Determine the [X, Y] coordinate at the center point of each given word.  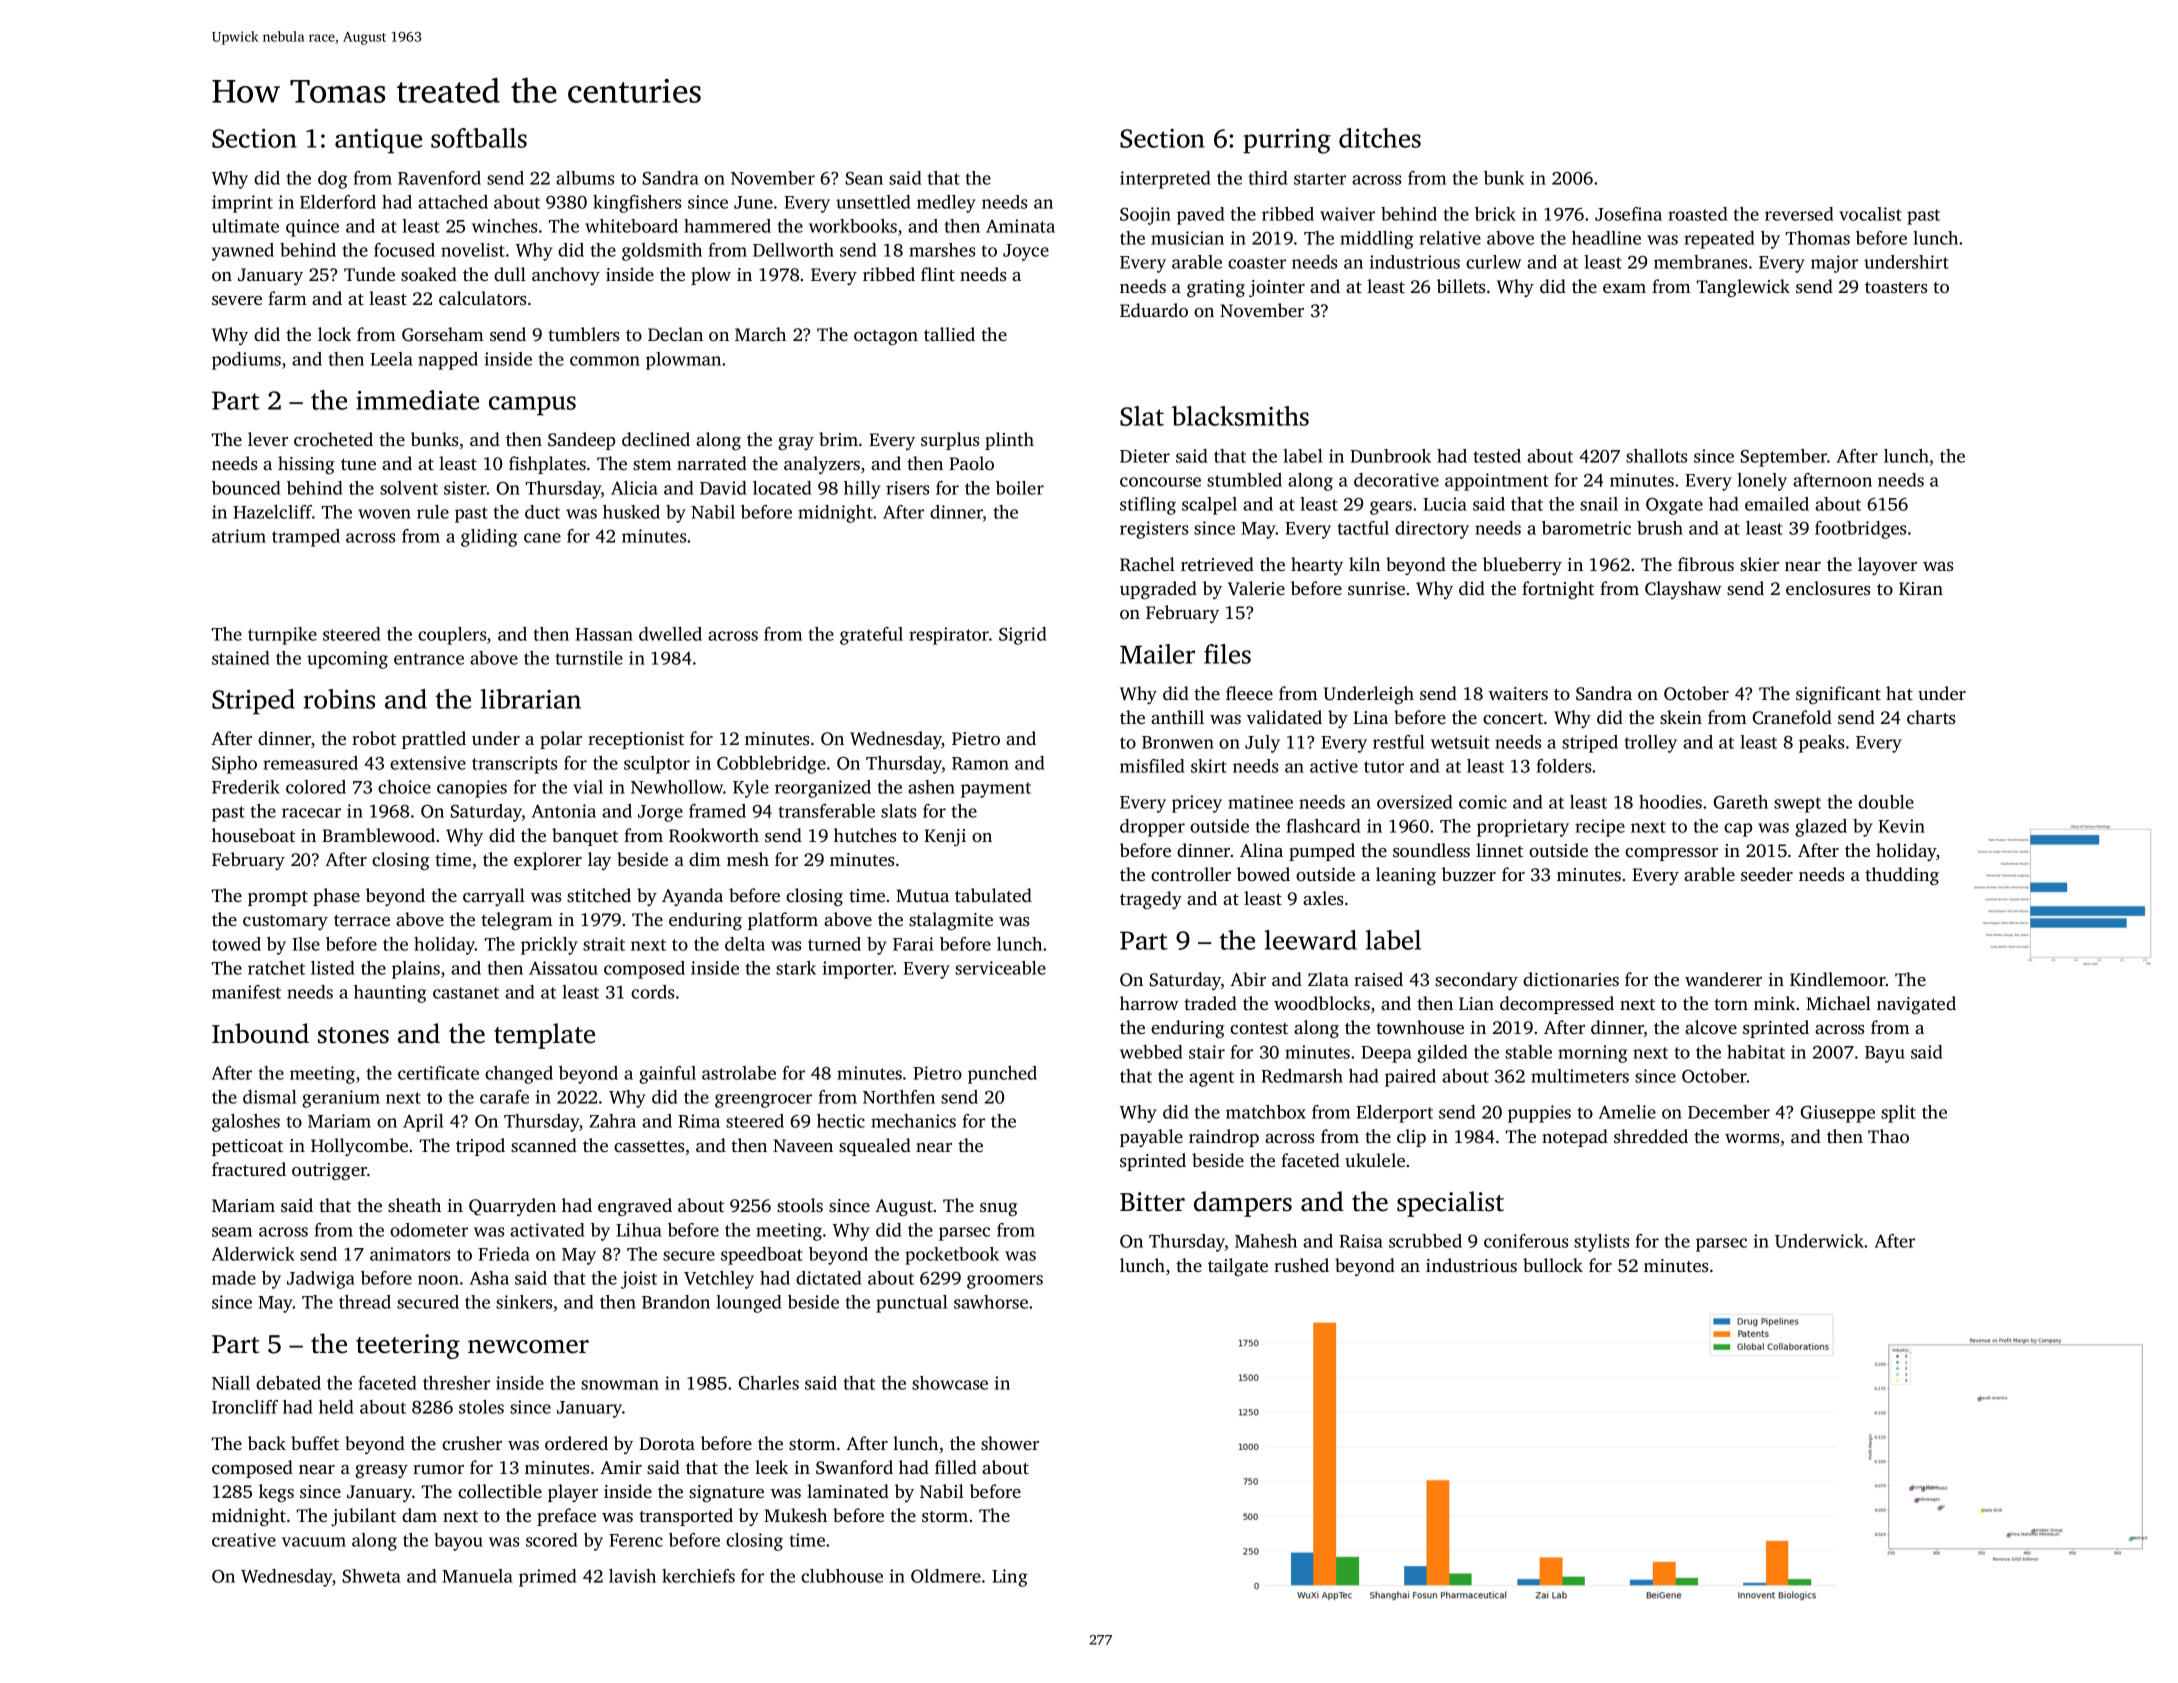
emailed [1777, 504]
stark [796, 968]
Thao [1888, 1136]
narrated [712, 463]
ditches [1380, 138]
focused [404, 250]
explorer [548, 861]
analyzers [822, 465]
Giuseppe [1838, 1114]
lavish [632, 1576]
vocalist [1870, 214]
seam [232, 1232]
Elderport [1394, 1114]
